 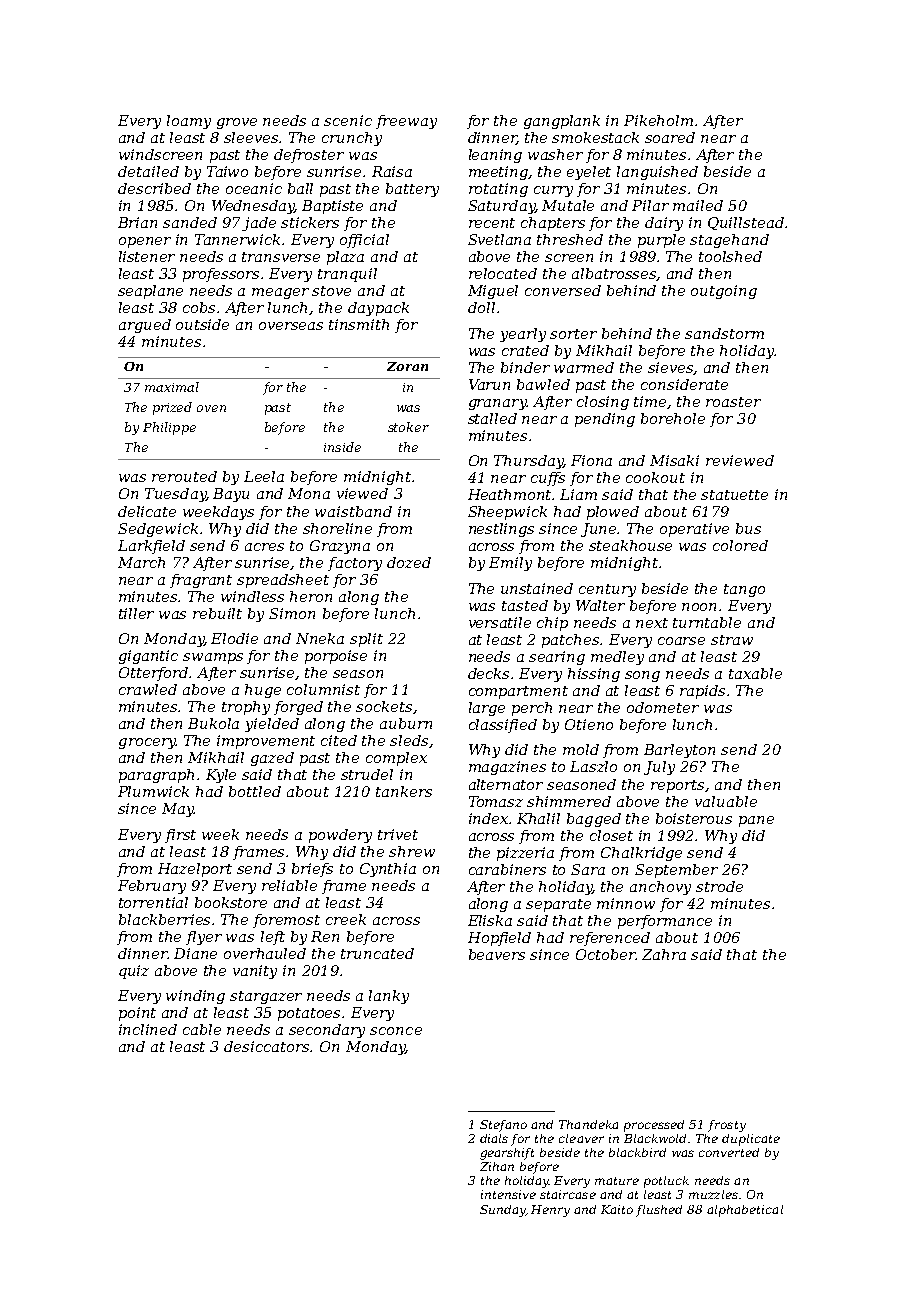 I want to click on sanded, so click(x=190, y=222).
